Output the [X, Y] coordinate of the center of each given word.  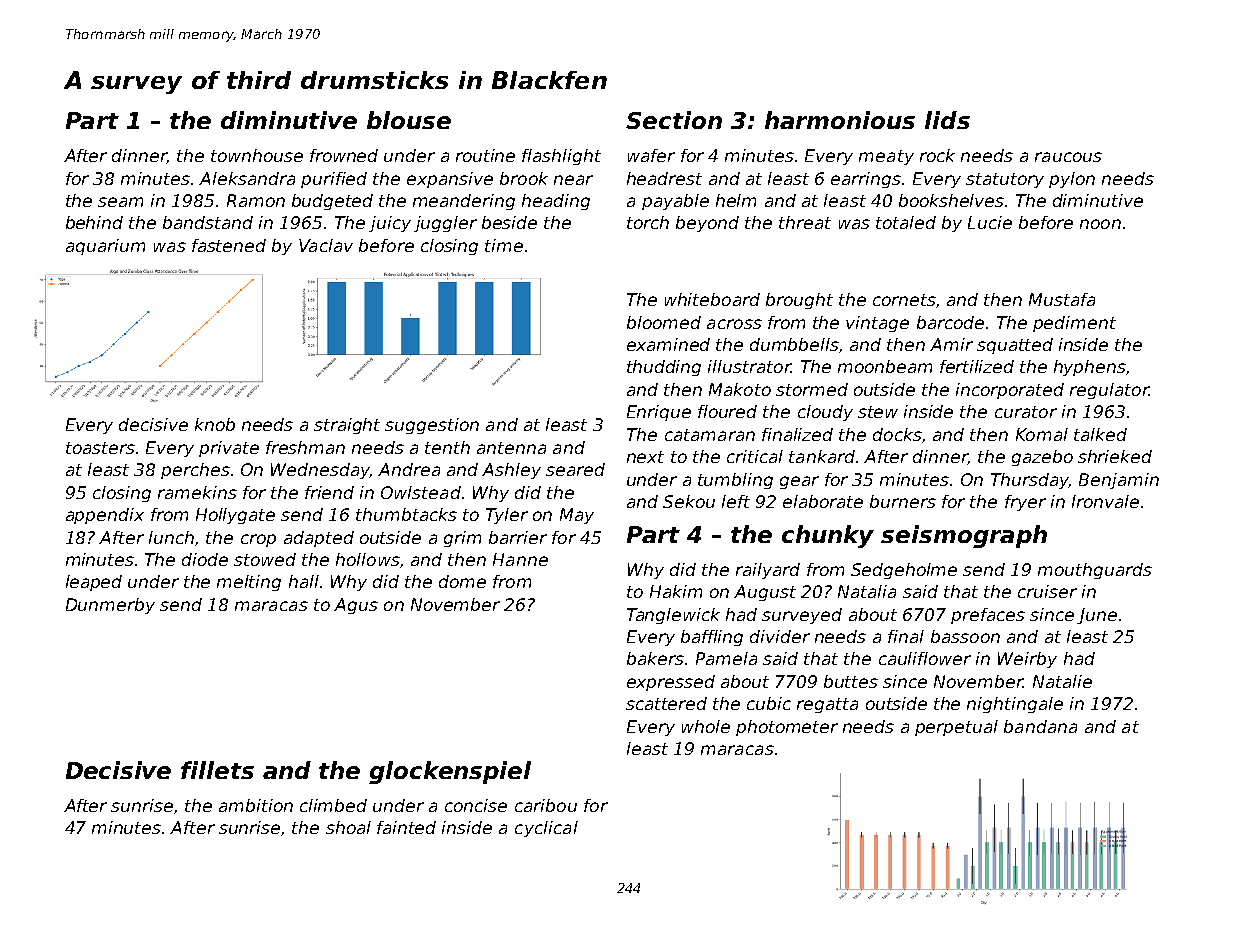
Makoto [740, 389]
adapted [319, 539]
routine [485, 155]
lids [947, 120]
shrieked [1115, 456]
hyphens [1090, 368]
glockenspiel [450, 772]
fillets [217, 770]
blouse [409, 120]
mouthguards [1095, 571]
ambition [256, 805]
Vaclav [326, 245]
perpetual [956, 728]
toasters [100, 448]
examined [668, 344]
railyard [768, 571]
